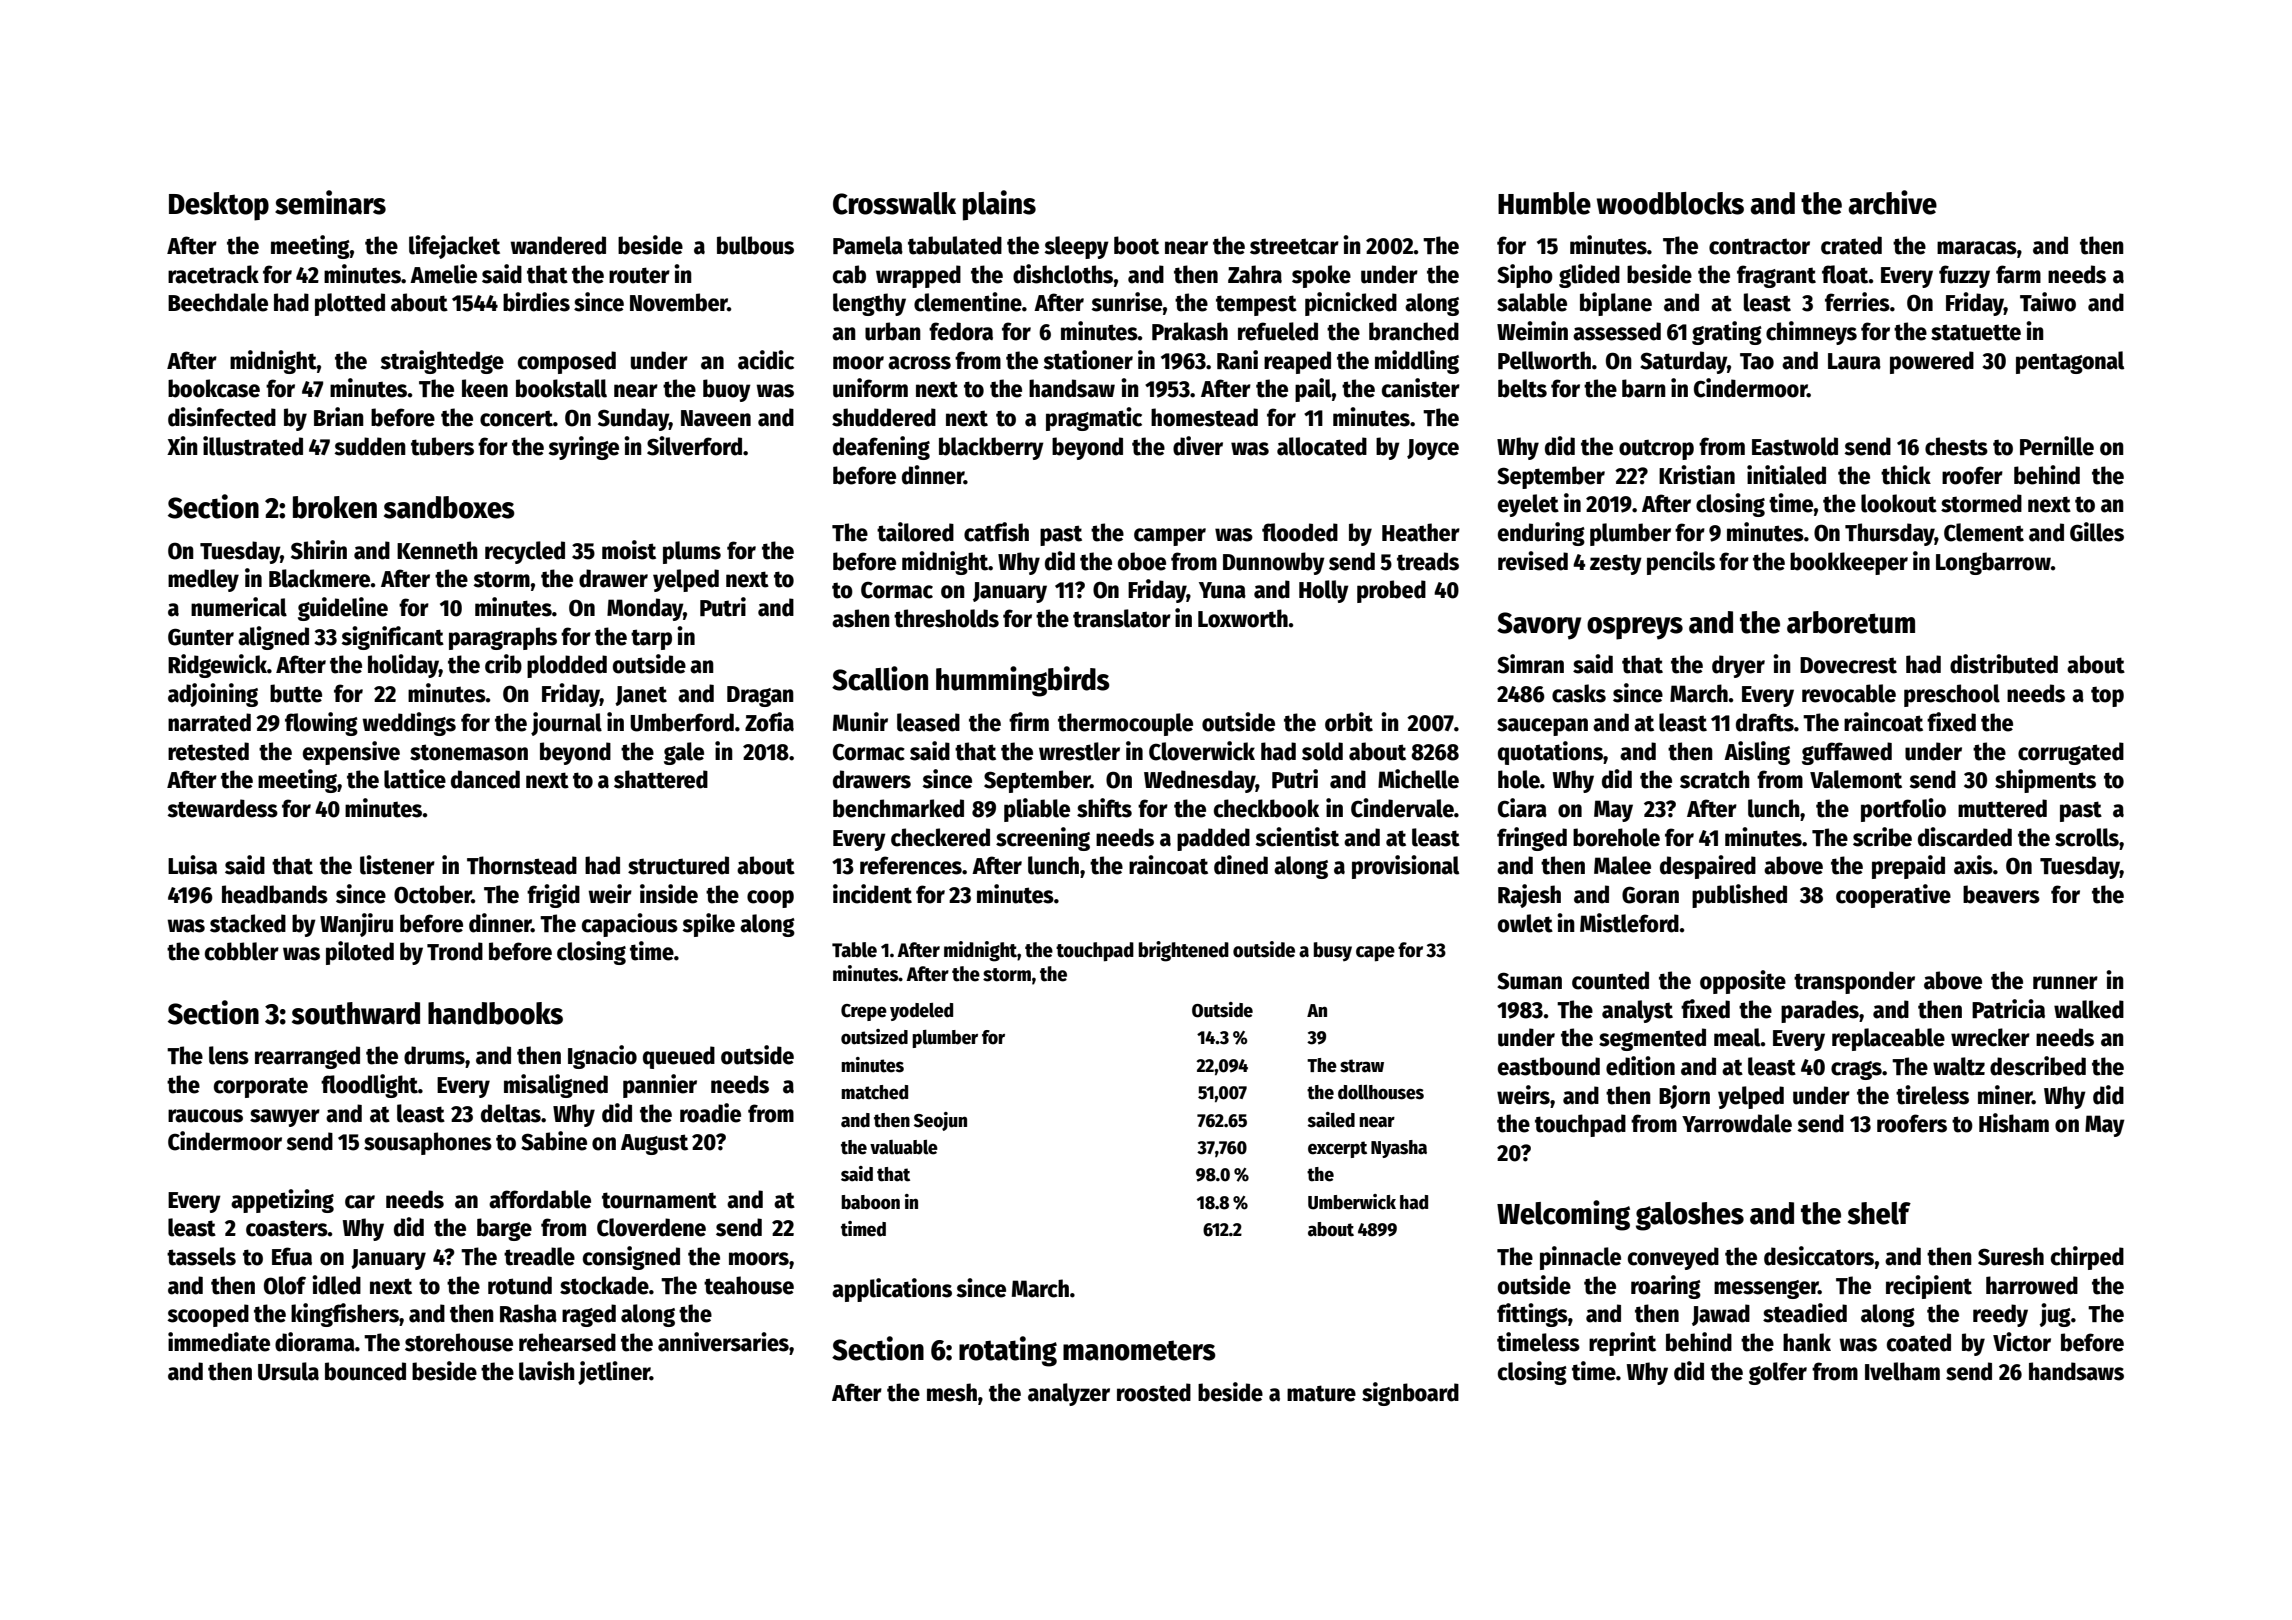 This page has height=1620, width=2292. What do you see at coordinates (952, 1392) in the page?
I see `mesh` at bounding box center [952, 1392].
